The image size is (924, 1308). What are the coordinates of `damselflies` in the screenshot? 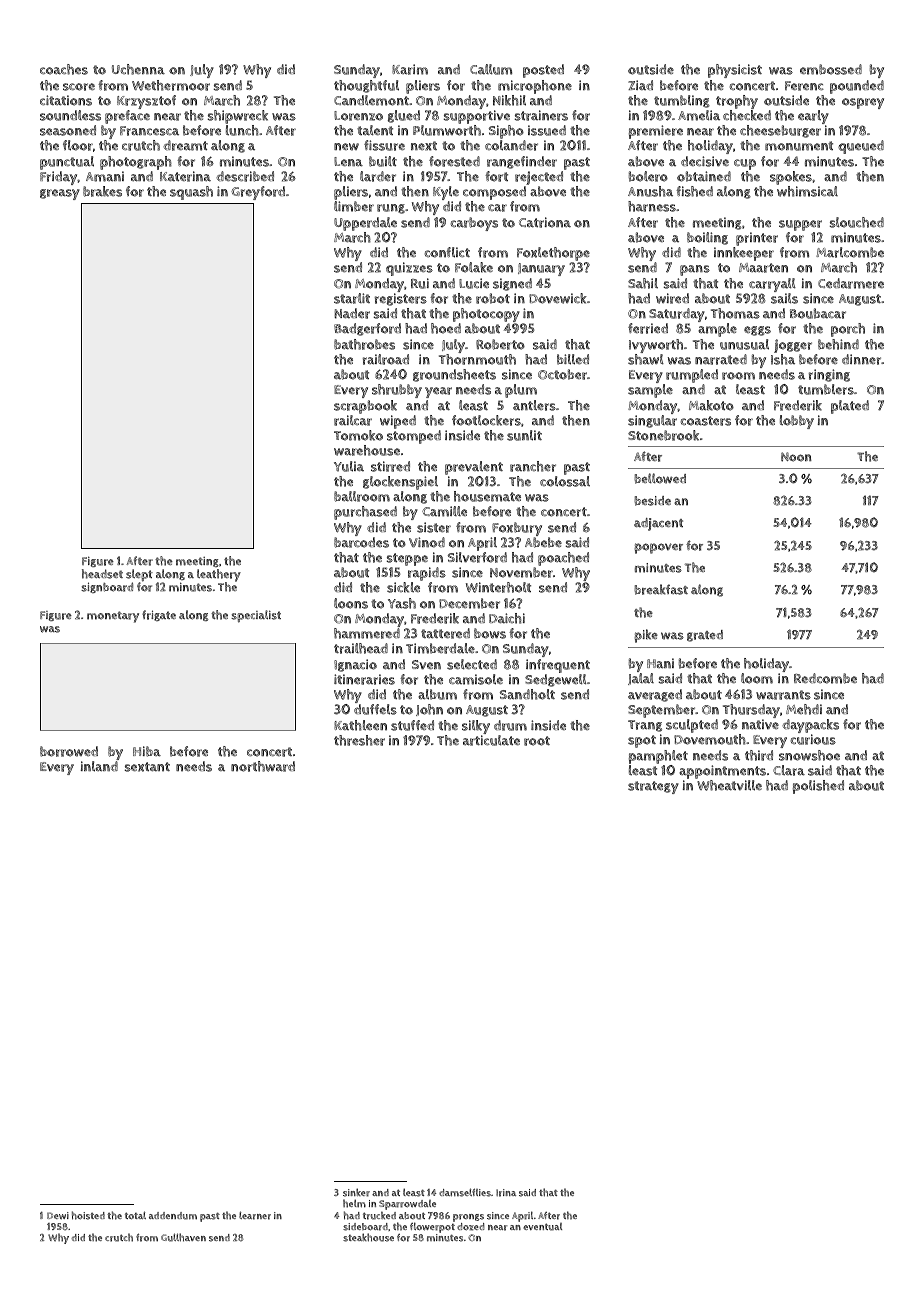 It's located at (465, 1192).
